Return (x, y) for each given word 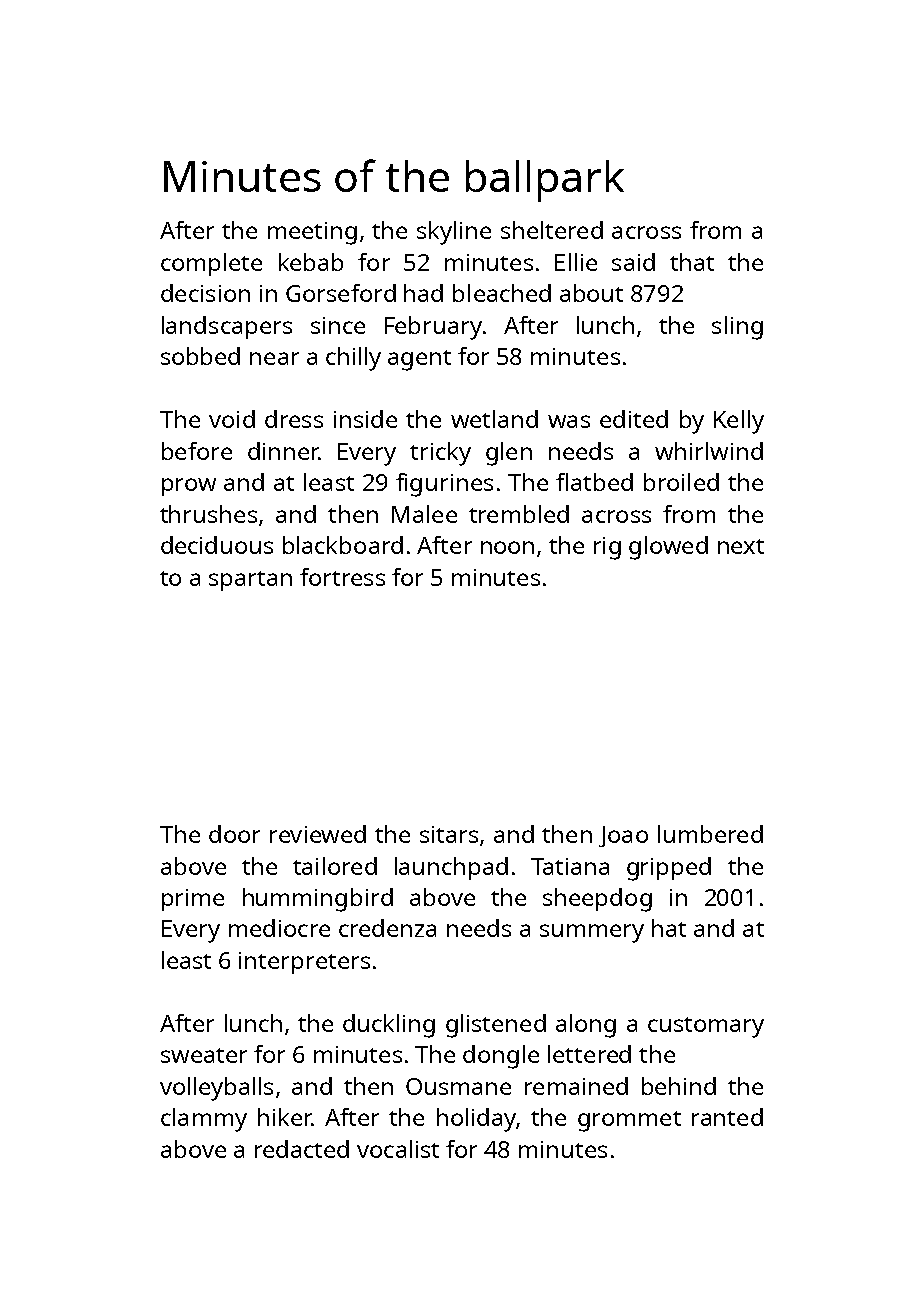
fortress (342, 577)
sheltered (552, 230)
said (633, 262)
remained (576, 1086)
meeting (312, 233)
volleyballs (216, 1089)
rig (607, 548)
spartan (250, 581)
